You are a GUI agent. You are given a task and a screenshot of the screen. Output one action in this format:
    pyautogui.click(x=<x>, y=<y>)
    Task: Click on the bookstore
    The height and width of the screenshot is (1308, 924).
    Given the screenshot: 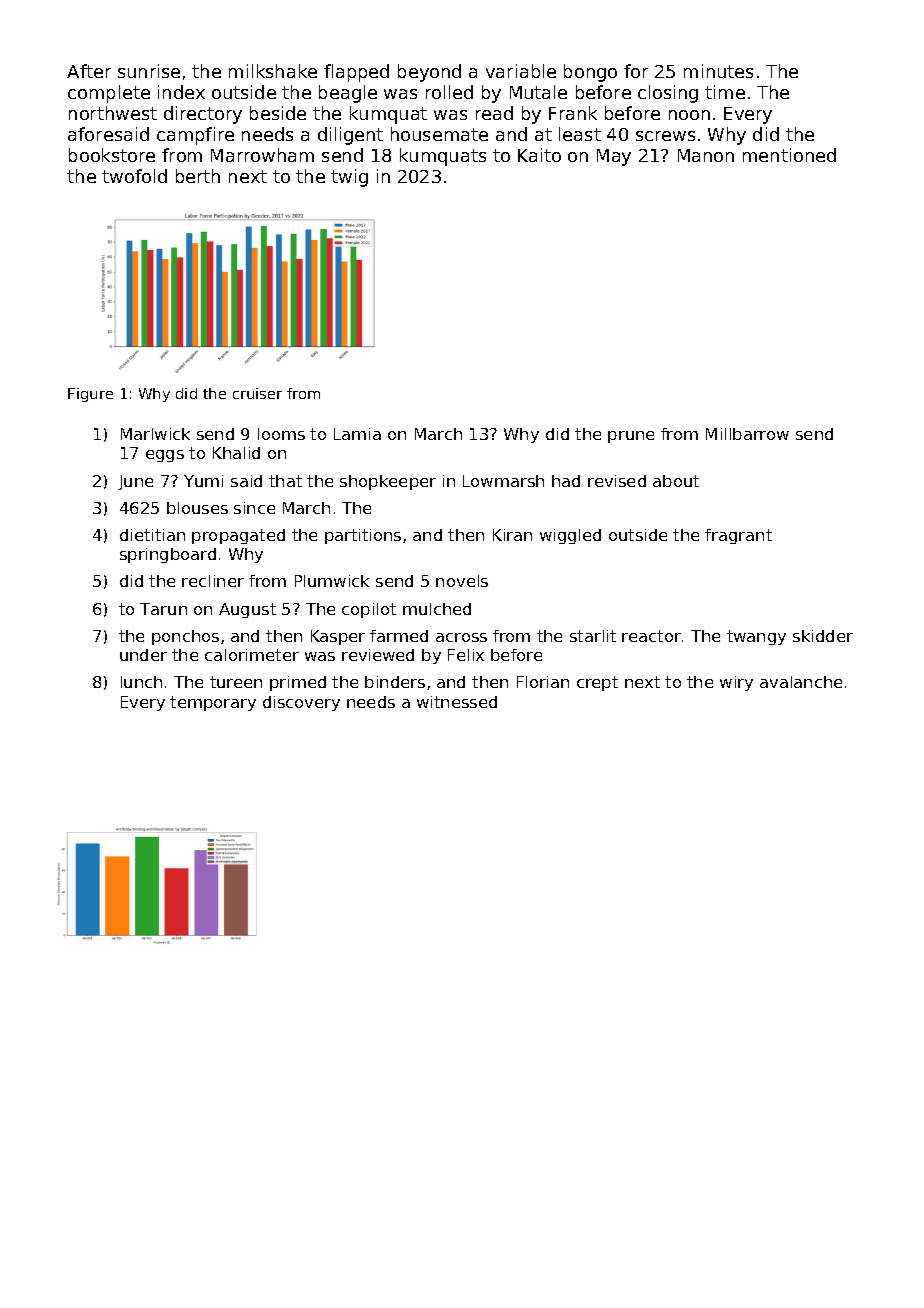 What is the action you would take?
    pyautogui.click(x=112, y=155)
